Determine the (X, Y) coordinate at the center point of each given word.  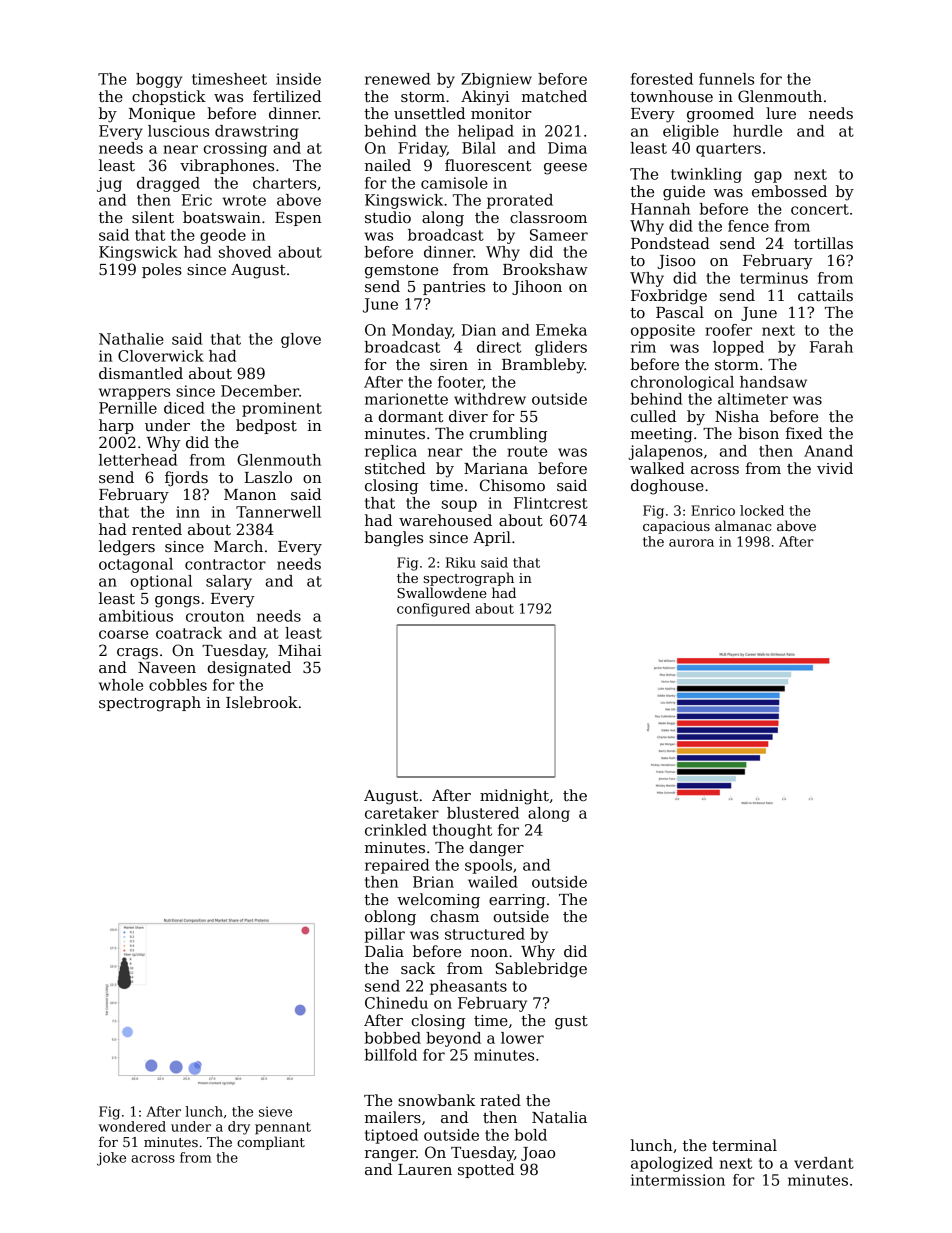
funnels (726, 79)
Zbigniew (496, 80)
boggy (159, 80)
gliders (561, 348)
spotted (486, 1170)
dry (239, 1128)
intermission (678, 1180)
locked (762, 510)
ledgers (127, 548)
